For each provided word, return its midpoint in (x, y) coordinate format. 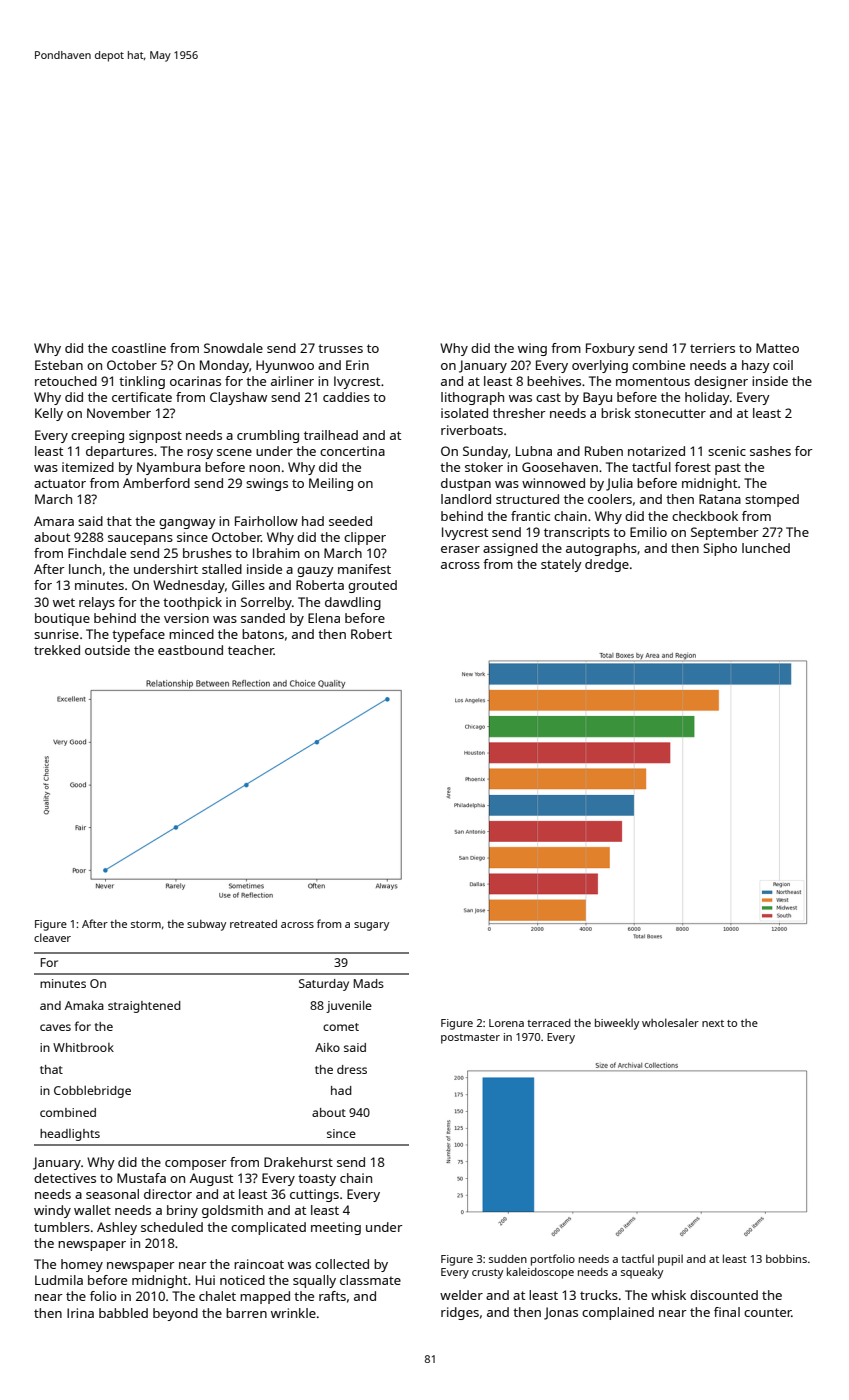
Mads (369, 983)
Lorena (506, 1023)
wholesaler (670, 1022)
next (713, 1023)
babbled (123, 1313)
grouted (372, 586)
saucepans (140, 540)
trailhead (331, 435)
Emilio (648, 532)
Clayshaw (238, 398)
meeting (336, 1228)
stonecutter (670, 413)
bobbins (786, 1259)
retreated (253, 924)
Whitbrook (83, 1047)
